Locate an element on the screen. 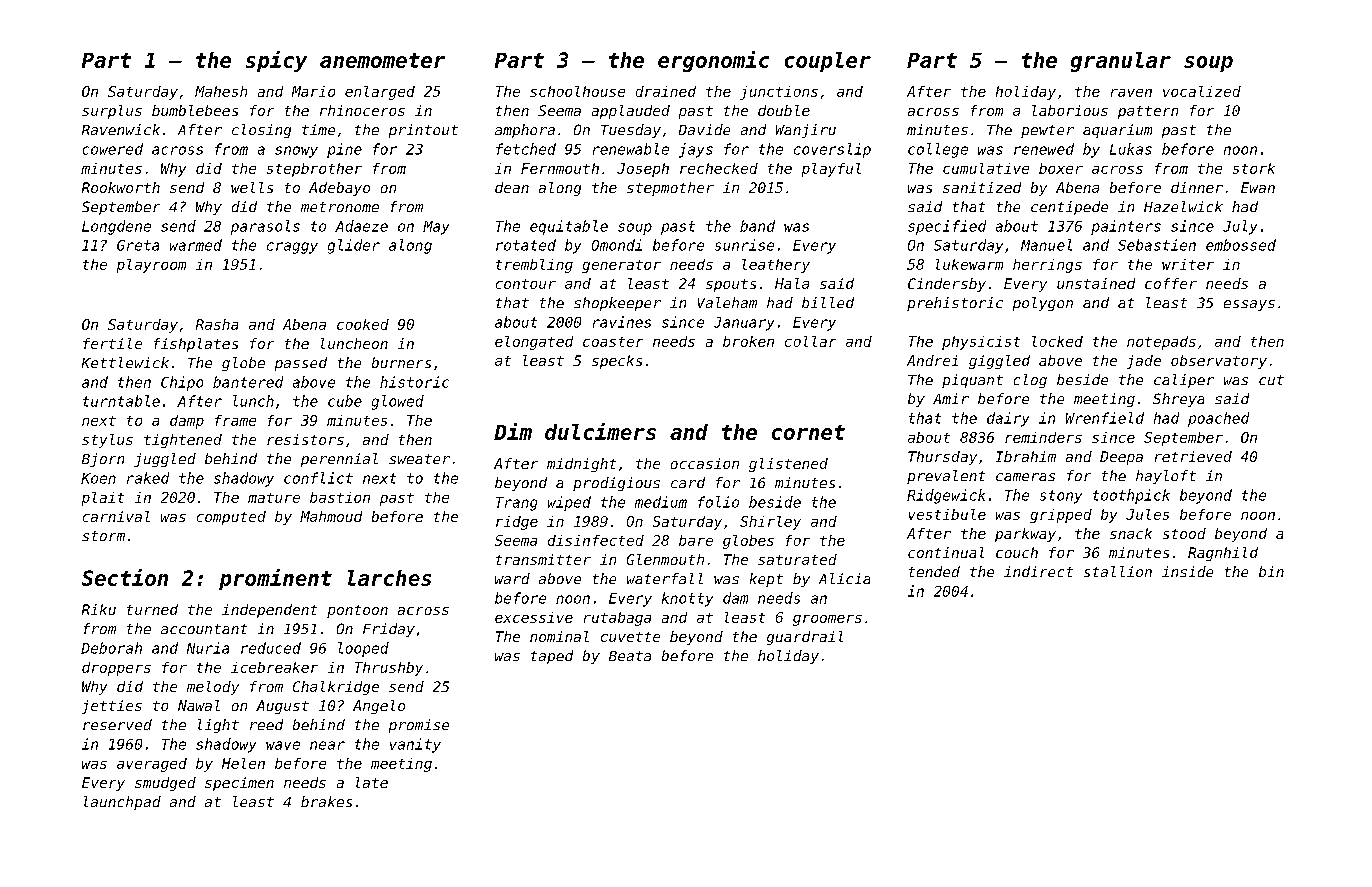 The height and width of the screenshot is (887, 1372). notepads is located at coordinates (1161, 343).
